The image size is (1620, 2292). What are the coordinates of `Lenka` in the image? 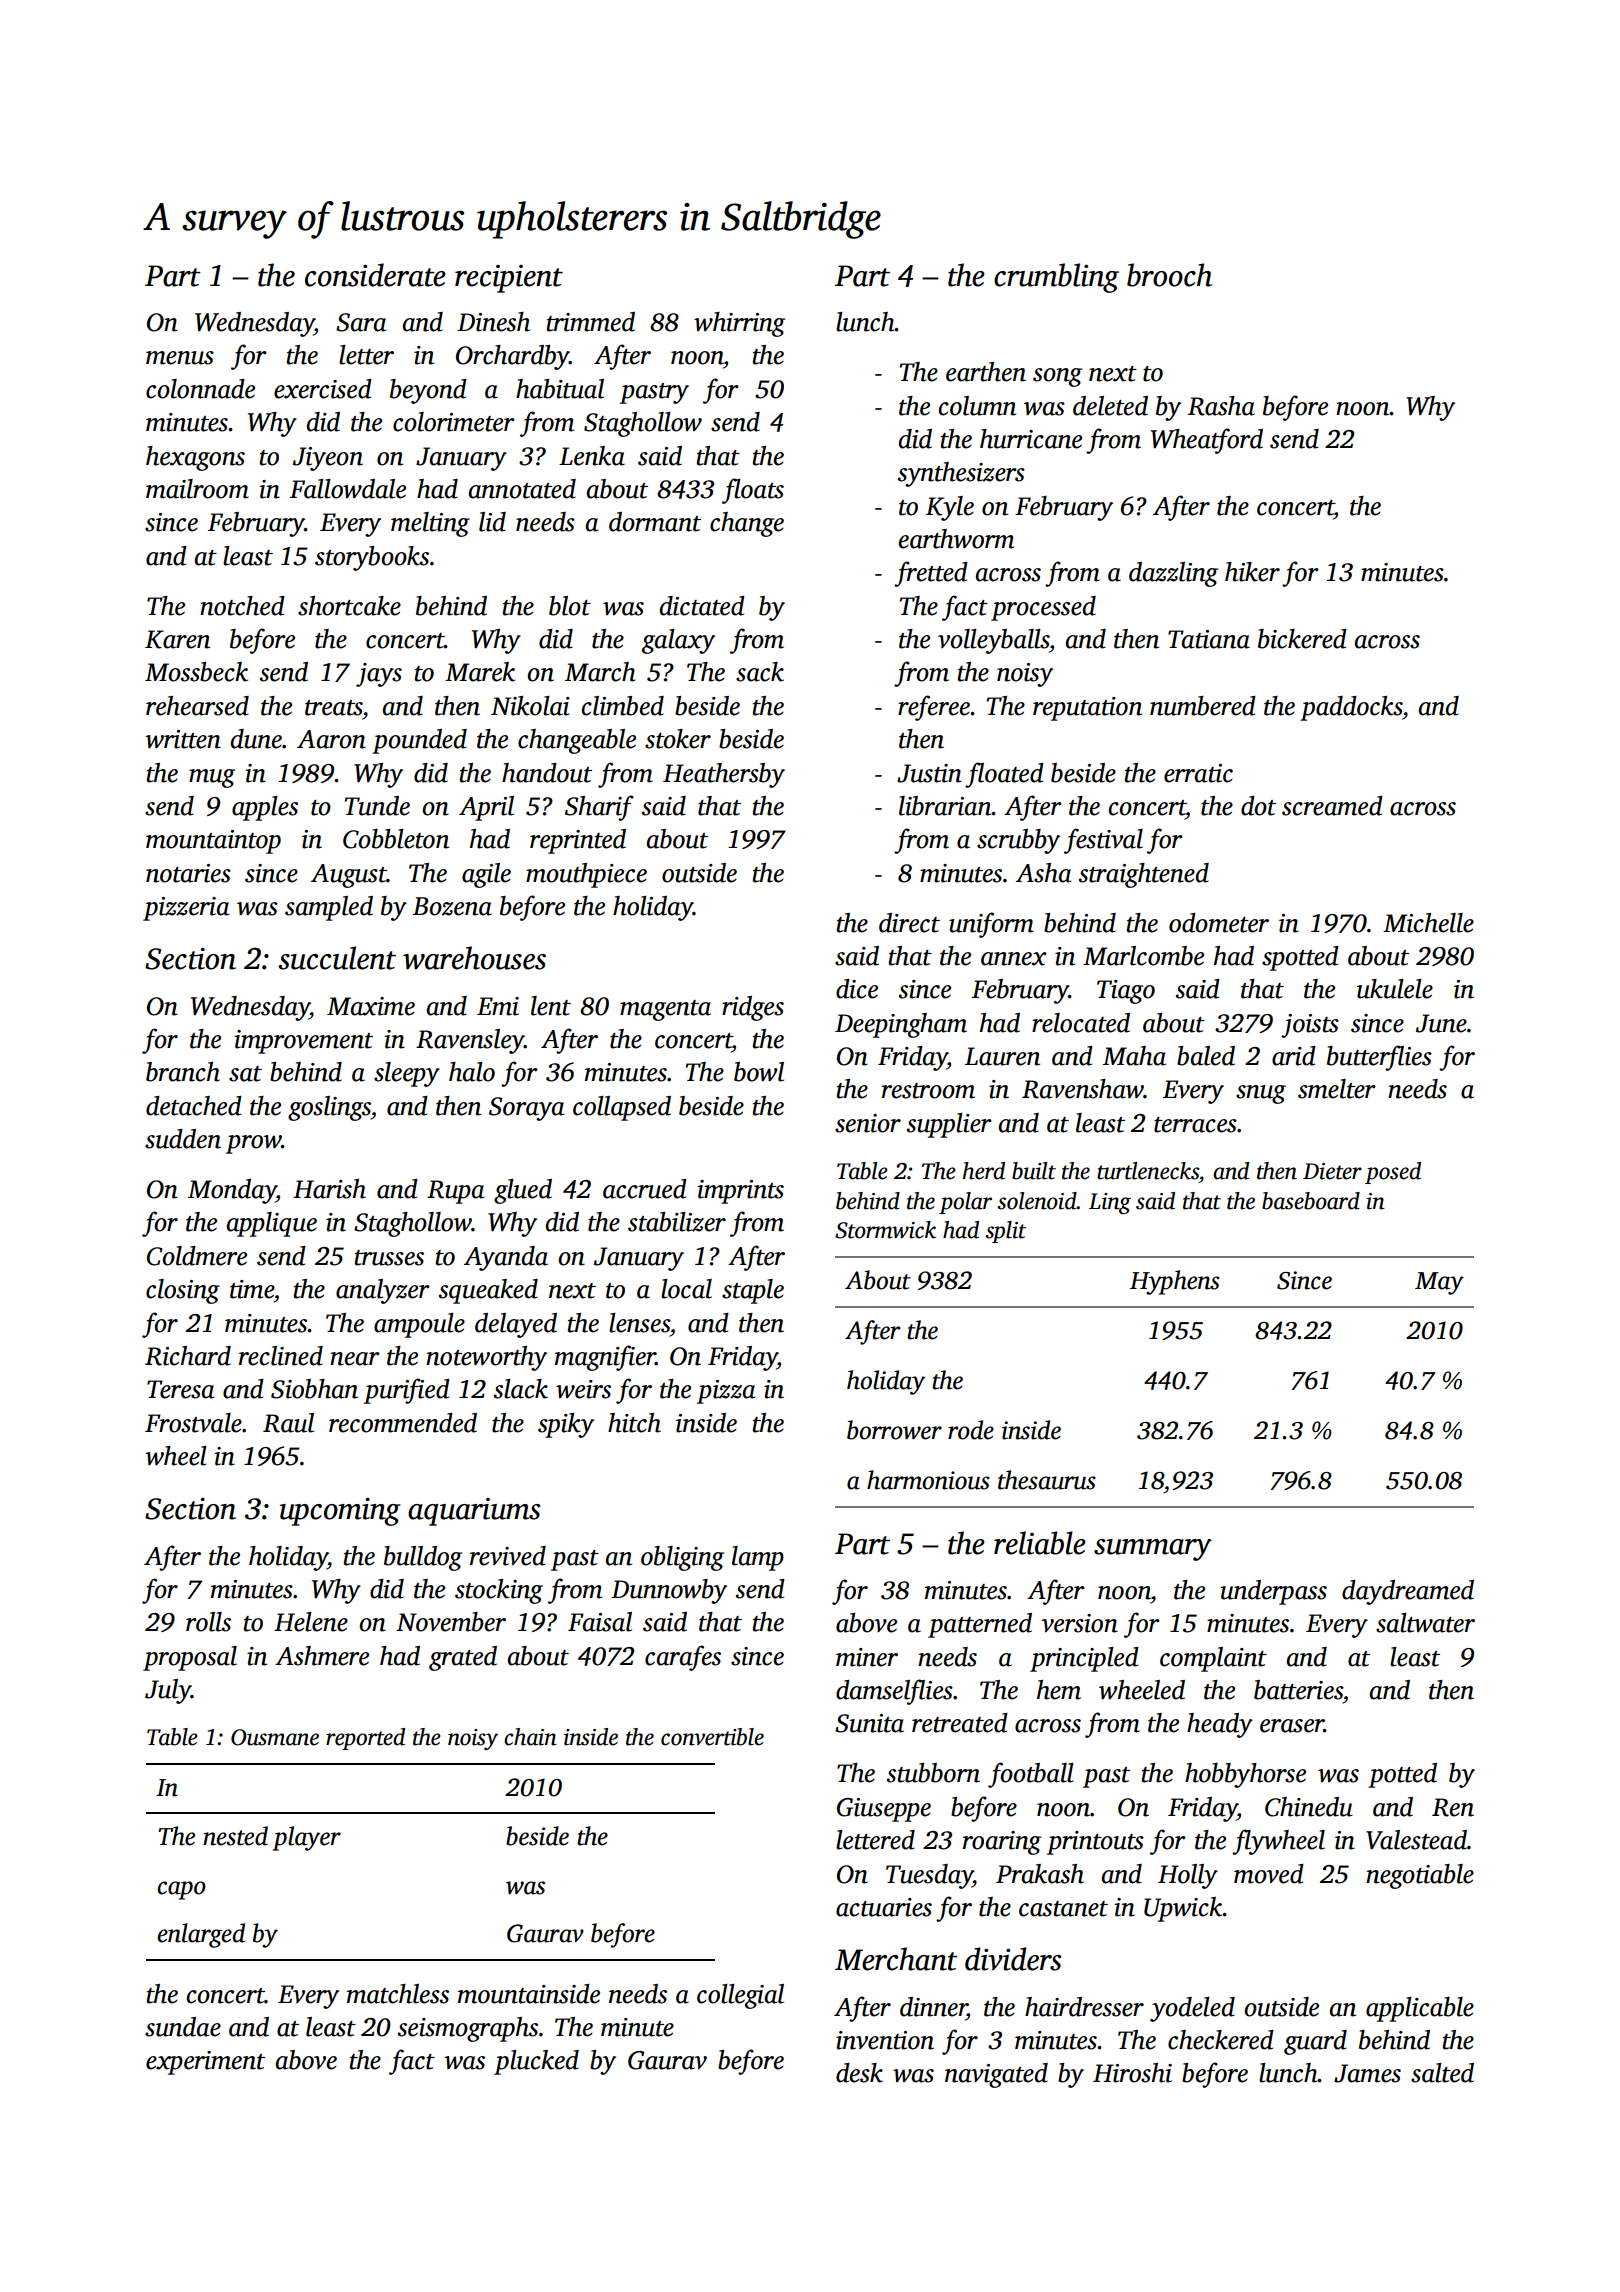 It's located at (592, 456).
